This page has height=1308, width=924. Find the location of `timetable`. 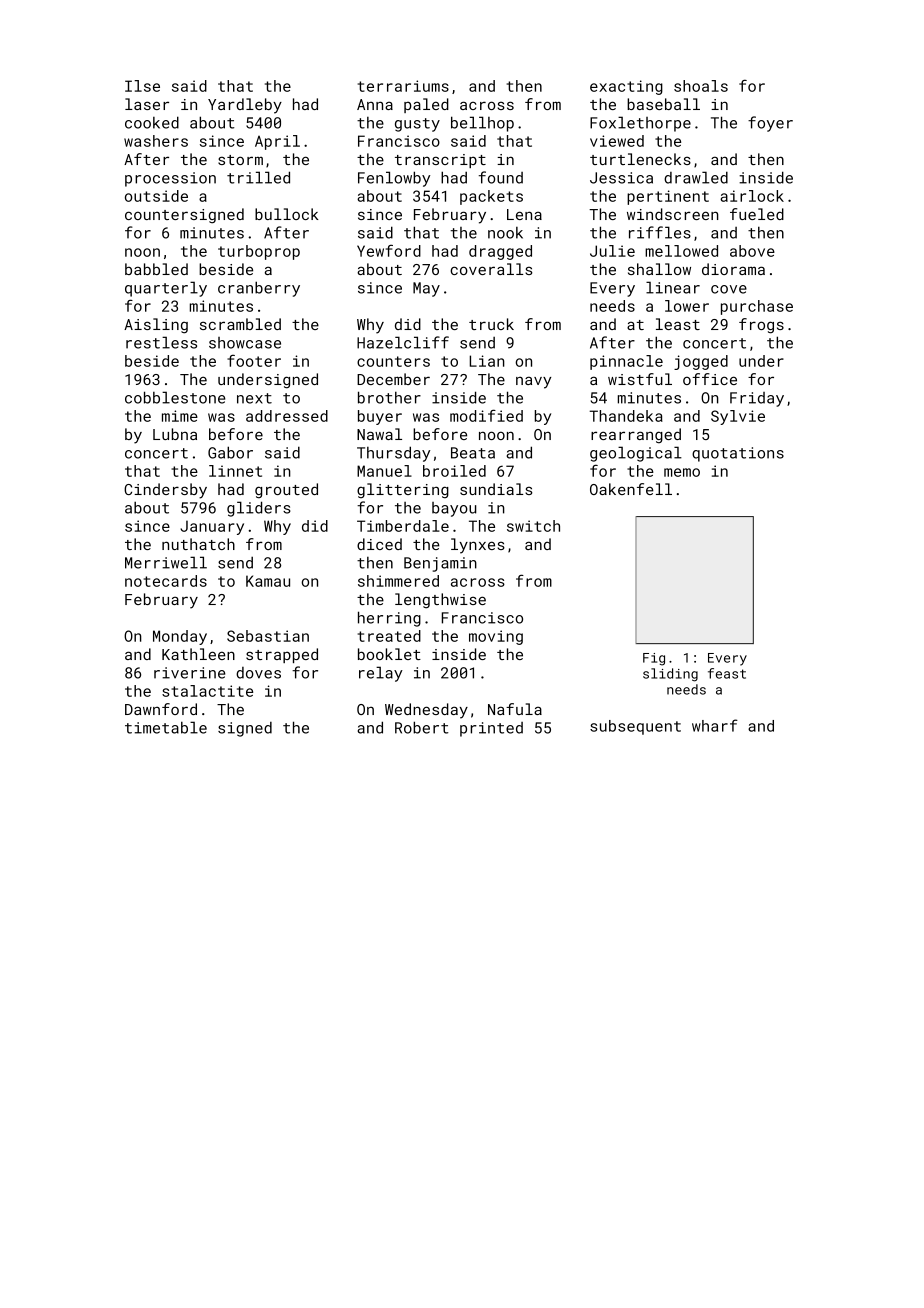

timetable is located at coordinates (166, 727).
